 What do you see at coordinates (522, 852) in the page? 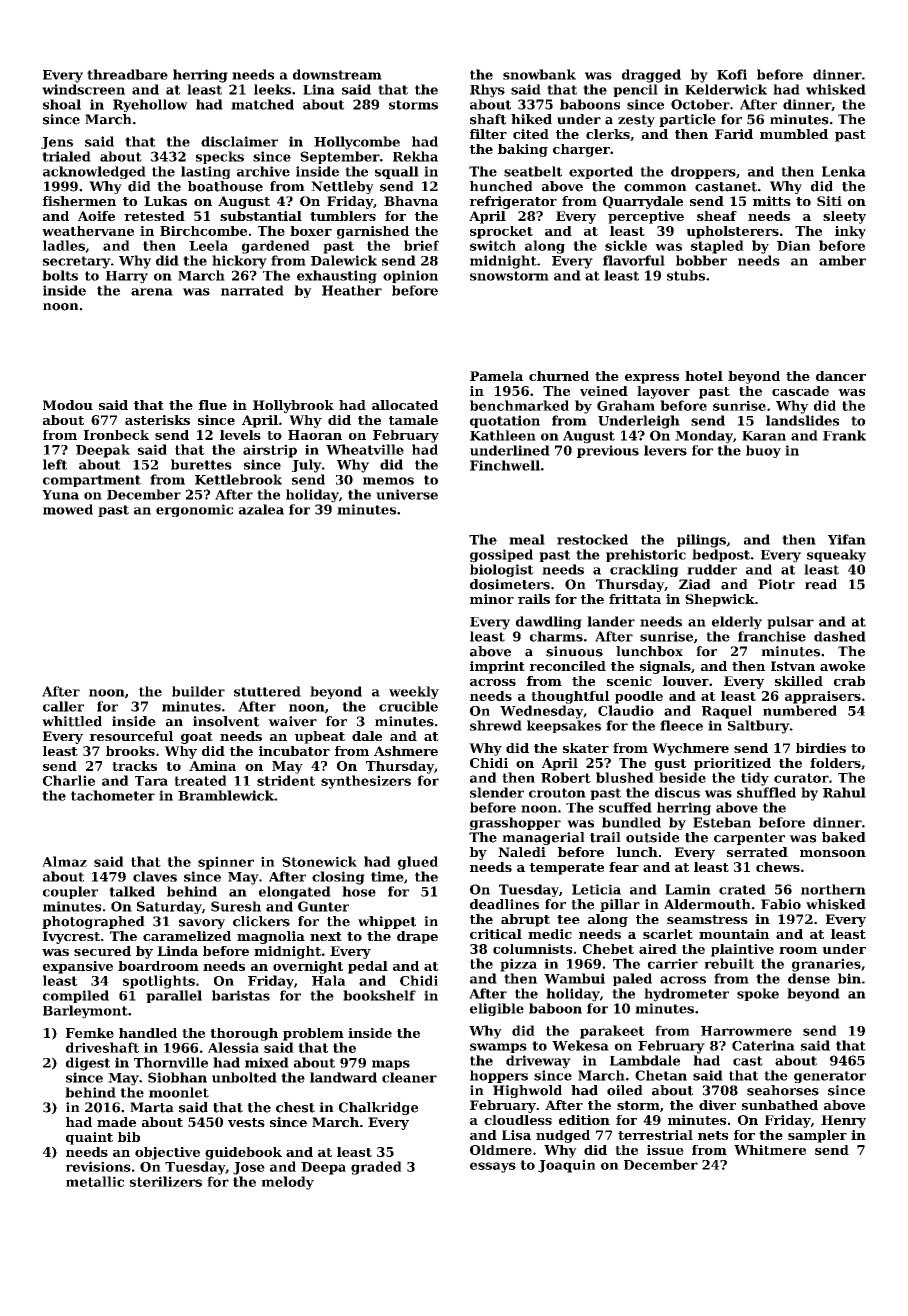
I see `Naledi` at bounding box center [522, 852].
